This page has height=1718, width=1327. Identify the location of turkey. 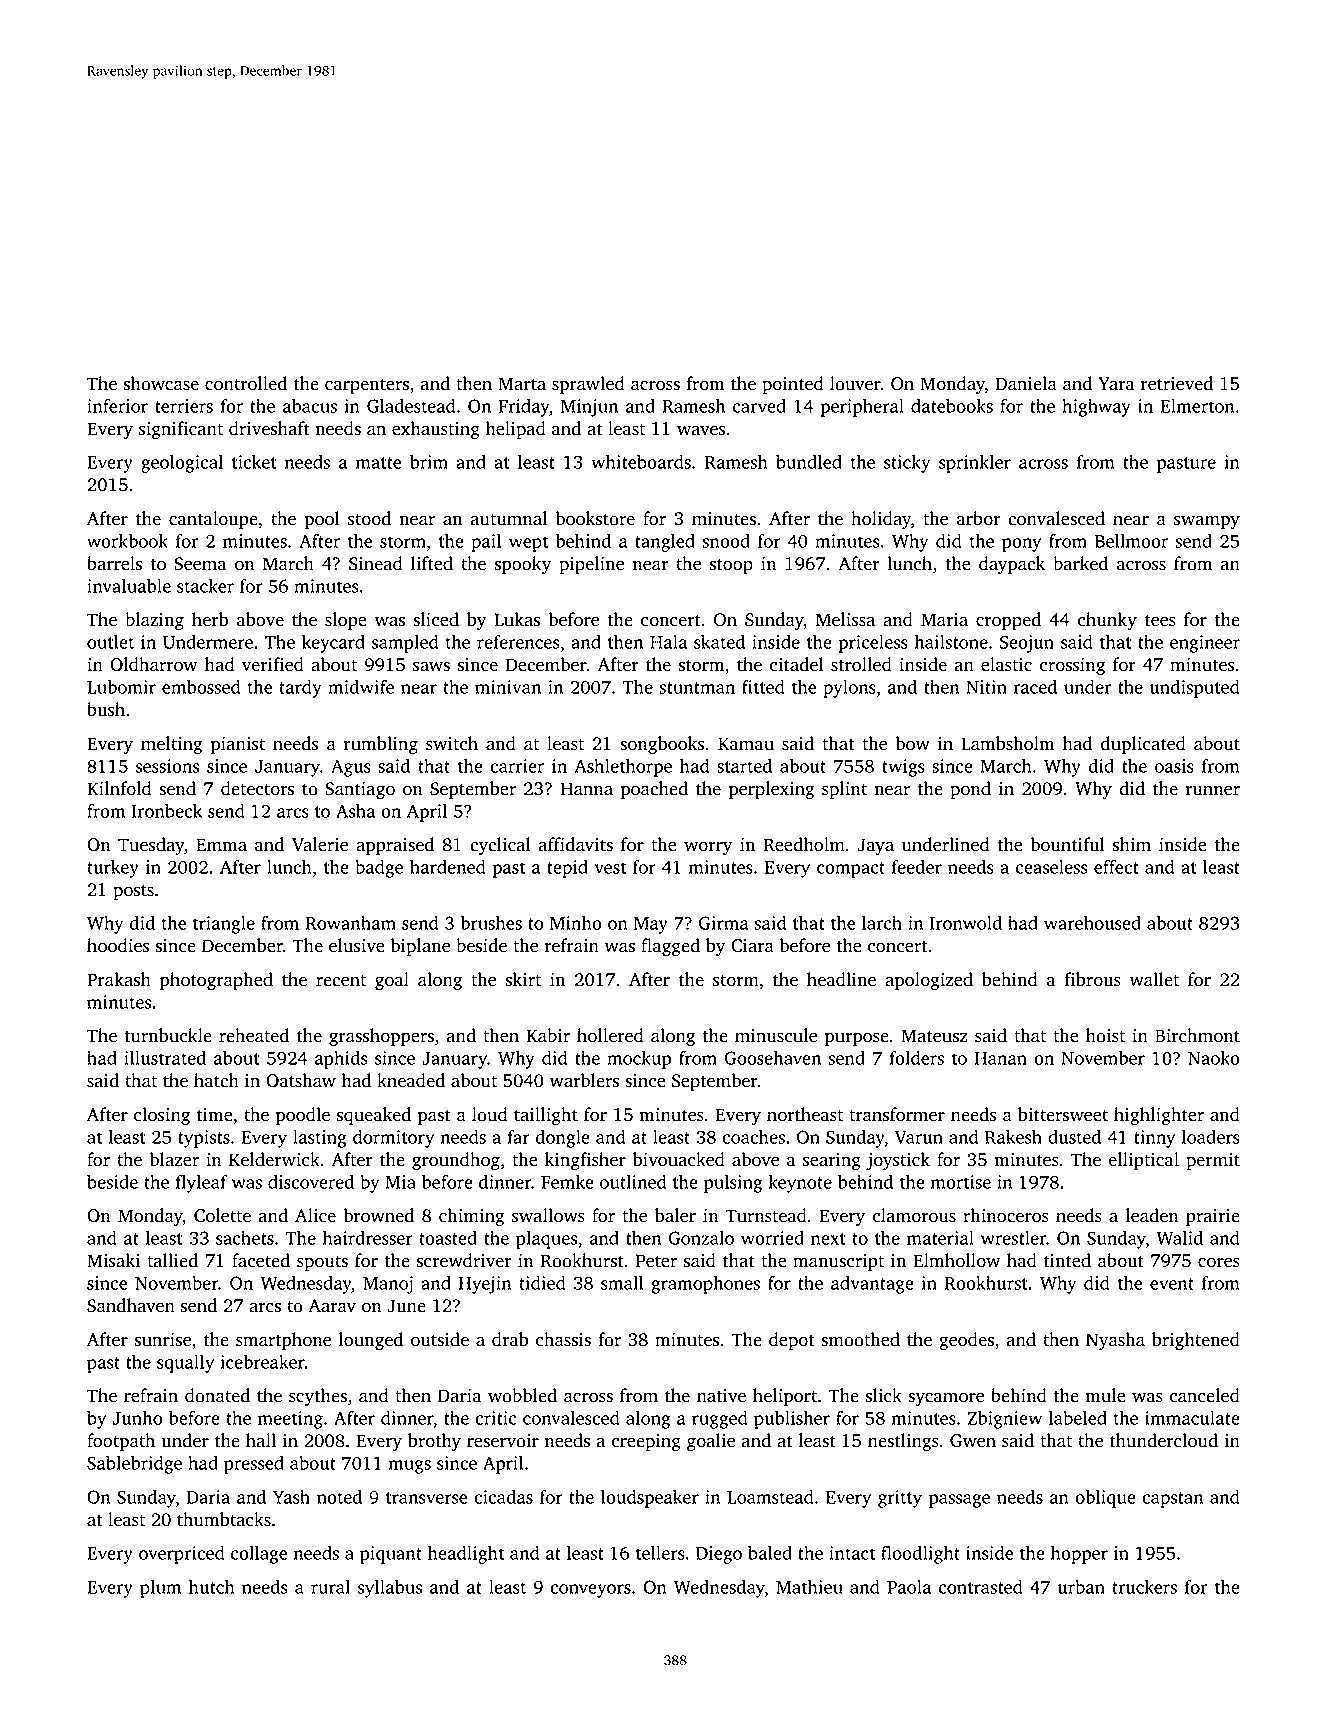
(113, 869).
